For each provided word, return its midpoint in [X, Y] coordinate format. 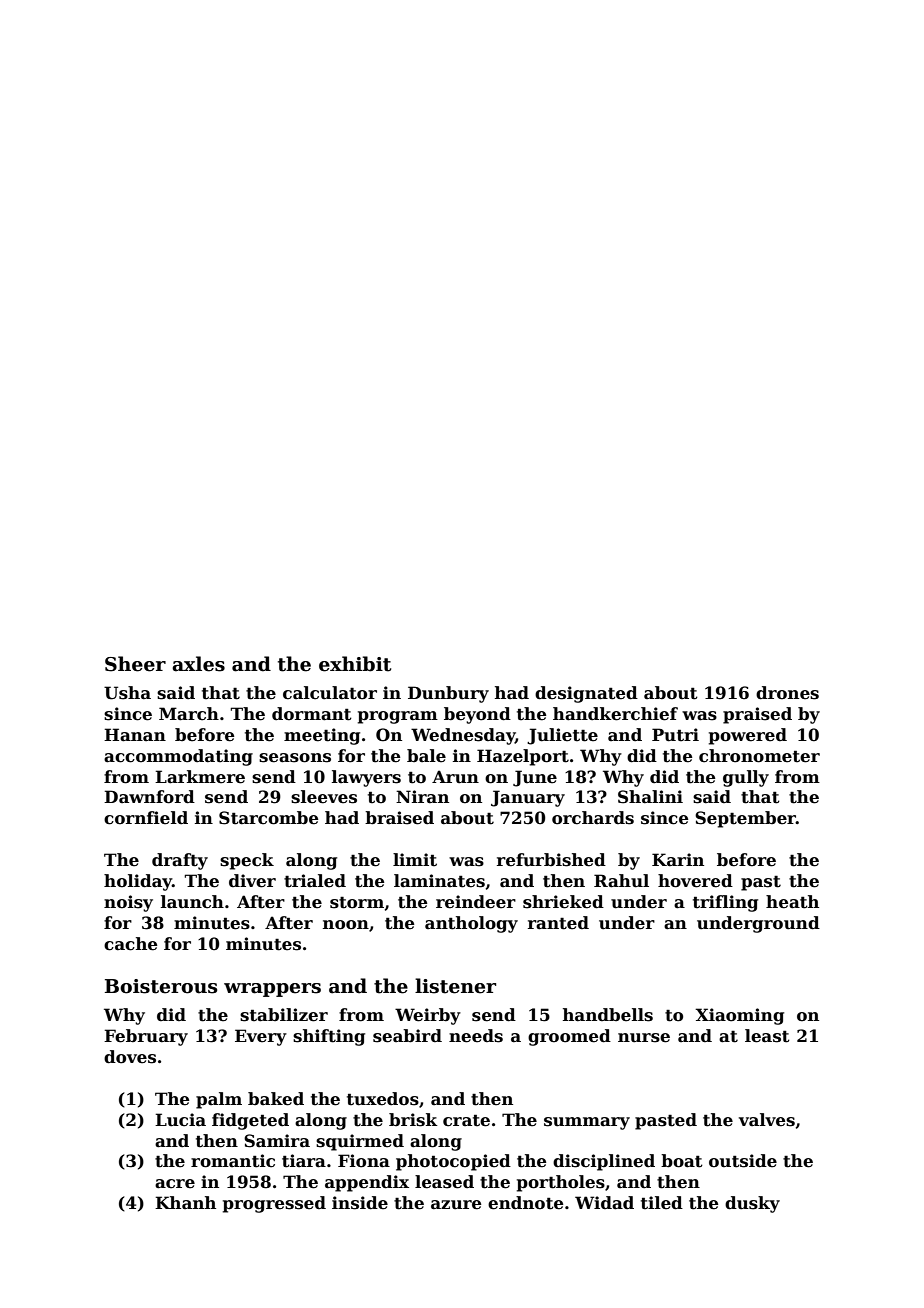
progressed [274, 1204]
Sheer [135, 664]
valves [767, 1120]
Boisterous [161, 986]
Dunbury [448, 694]
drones [787, 693]
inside [360, 1203]
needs [476, 1036]
